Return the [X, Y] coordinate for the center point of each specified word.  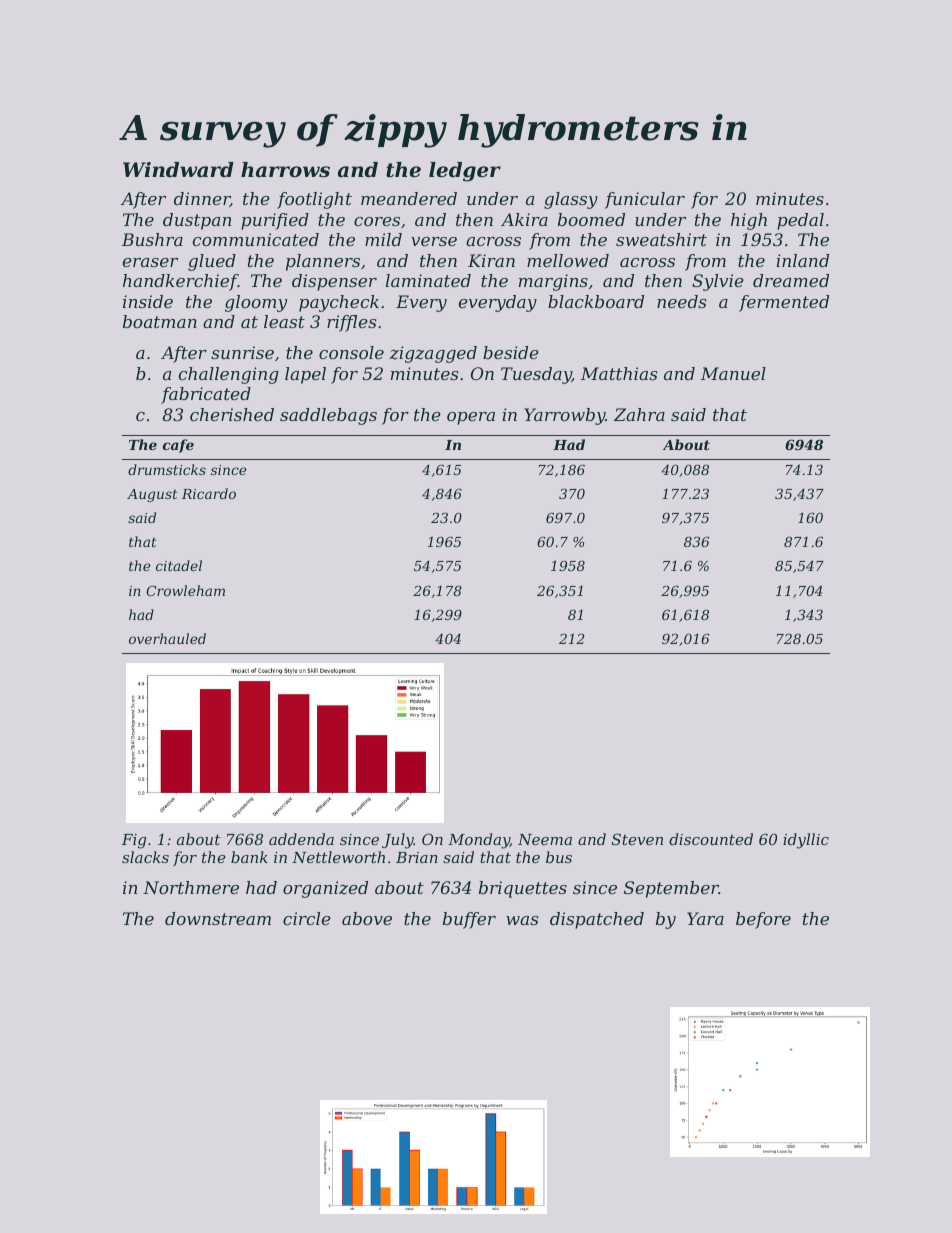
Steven [637, 839]
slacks [145, 857]
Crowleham [185, 590]
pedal [800, 221]
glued [212, 262]
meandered [409, 198]
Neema [545, 839]
